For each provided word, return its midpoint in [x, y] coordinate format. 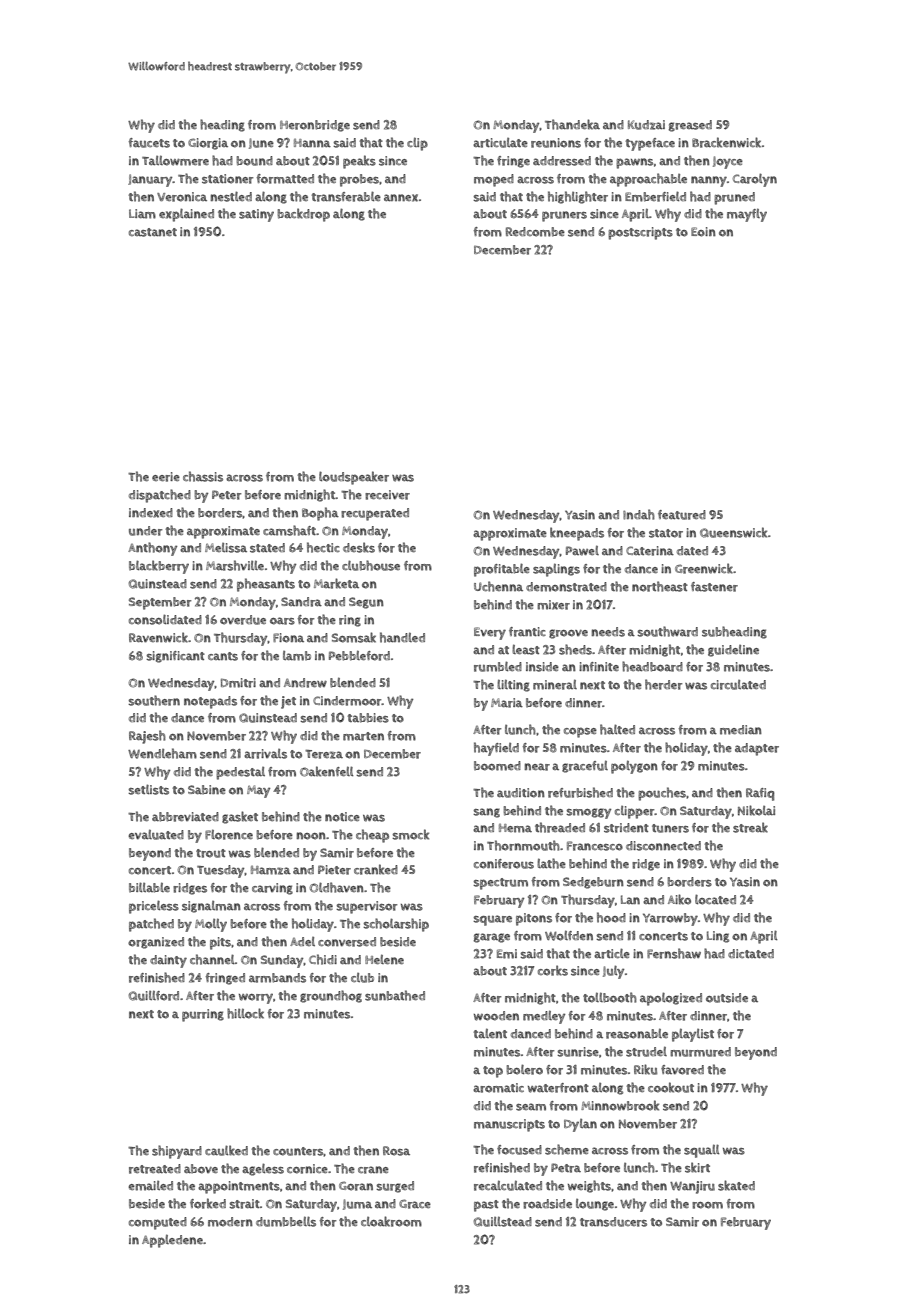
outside [727, 998]
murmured [700, 1052]
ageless [263, 1169]
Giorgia [208, 144]
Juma [357, 1204]
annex [401, 198]
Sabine [207, 790]
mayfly [747, 215]
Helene [384, 959]
